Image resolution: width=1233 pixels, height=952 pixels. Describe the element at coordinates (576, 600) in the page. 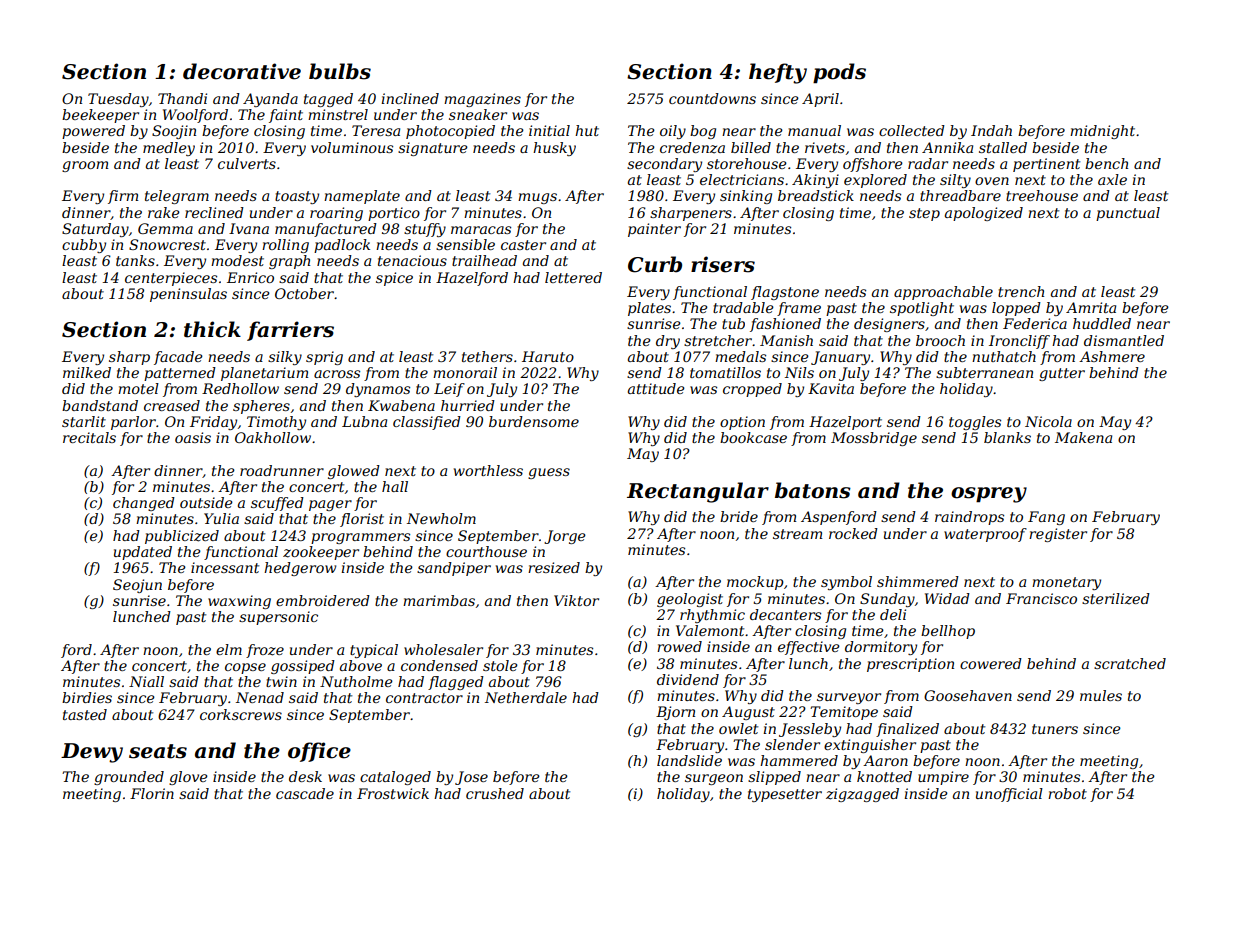

I see `Viktor` at that location.
